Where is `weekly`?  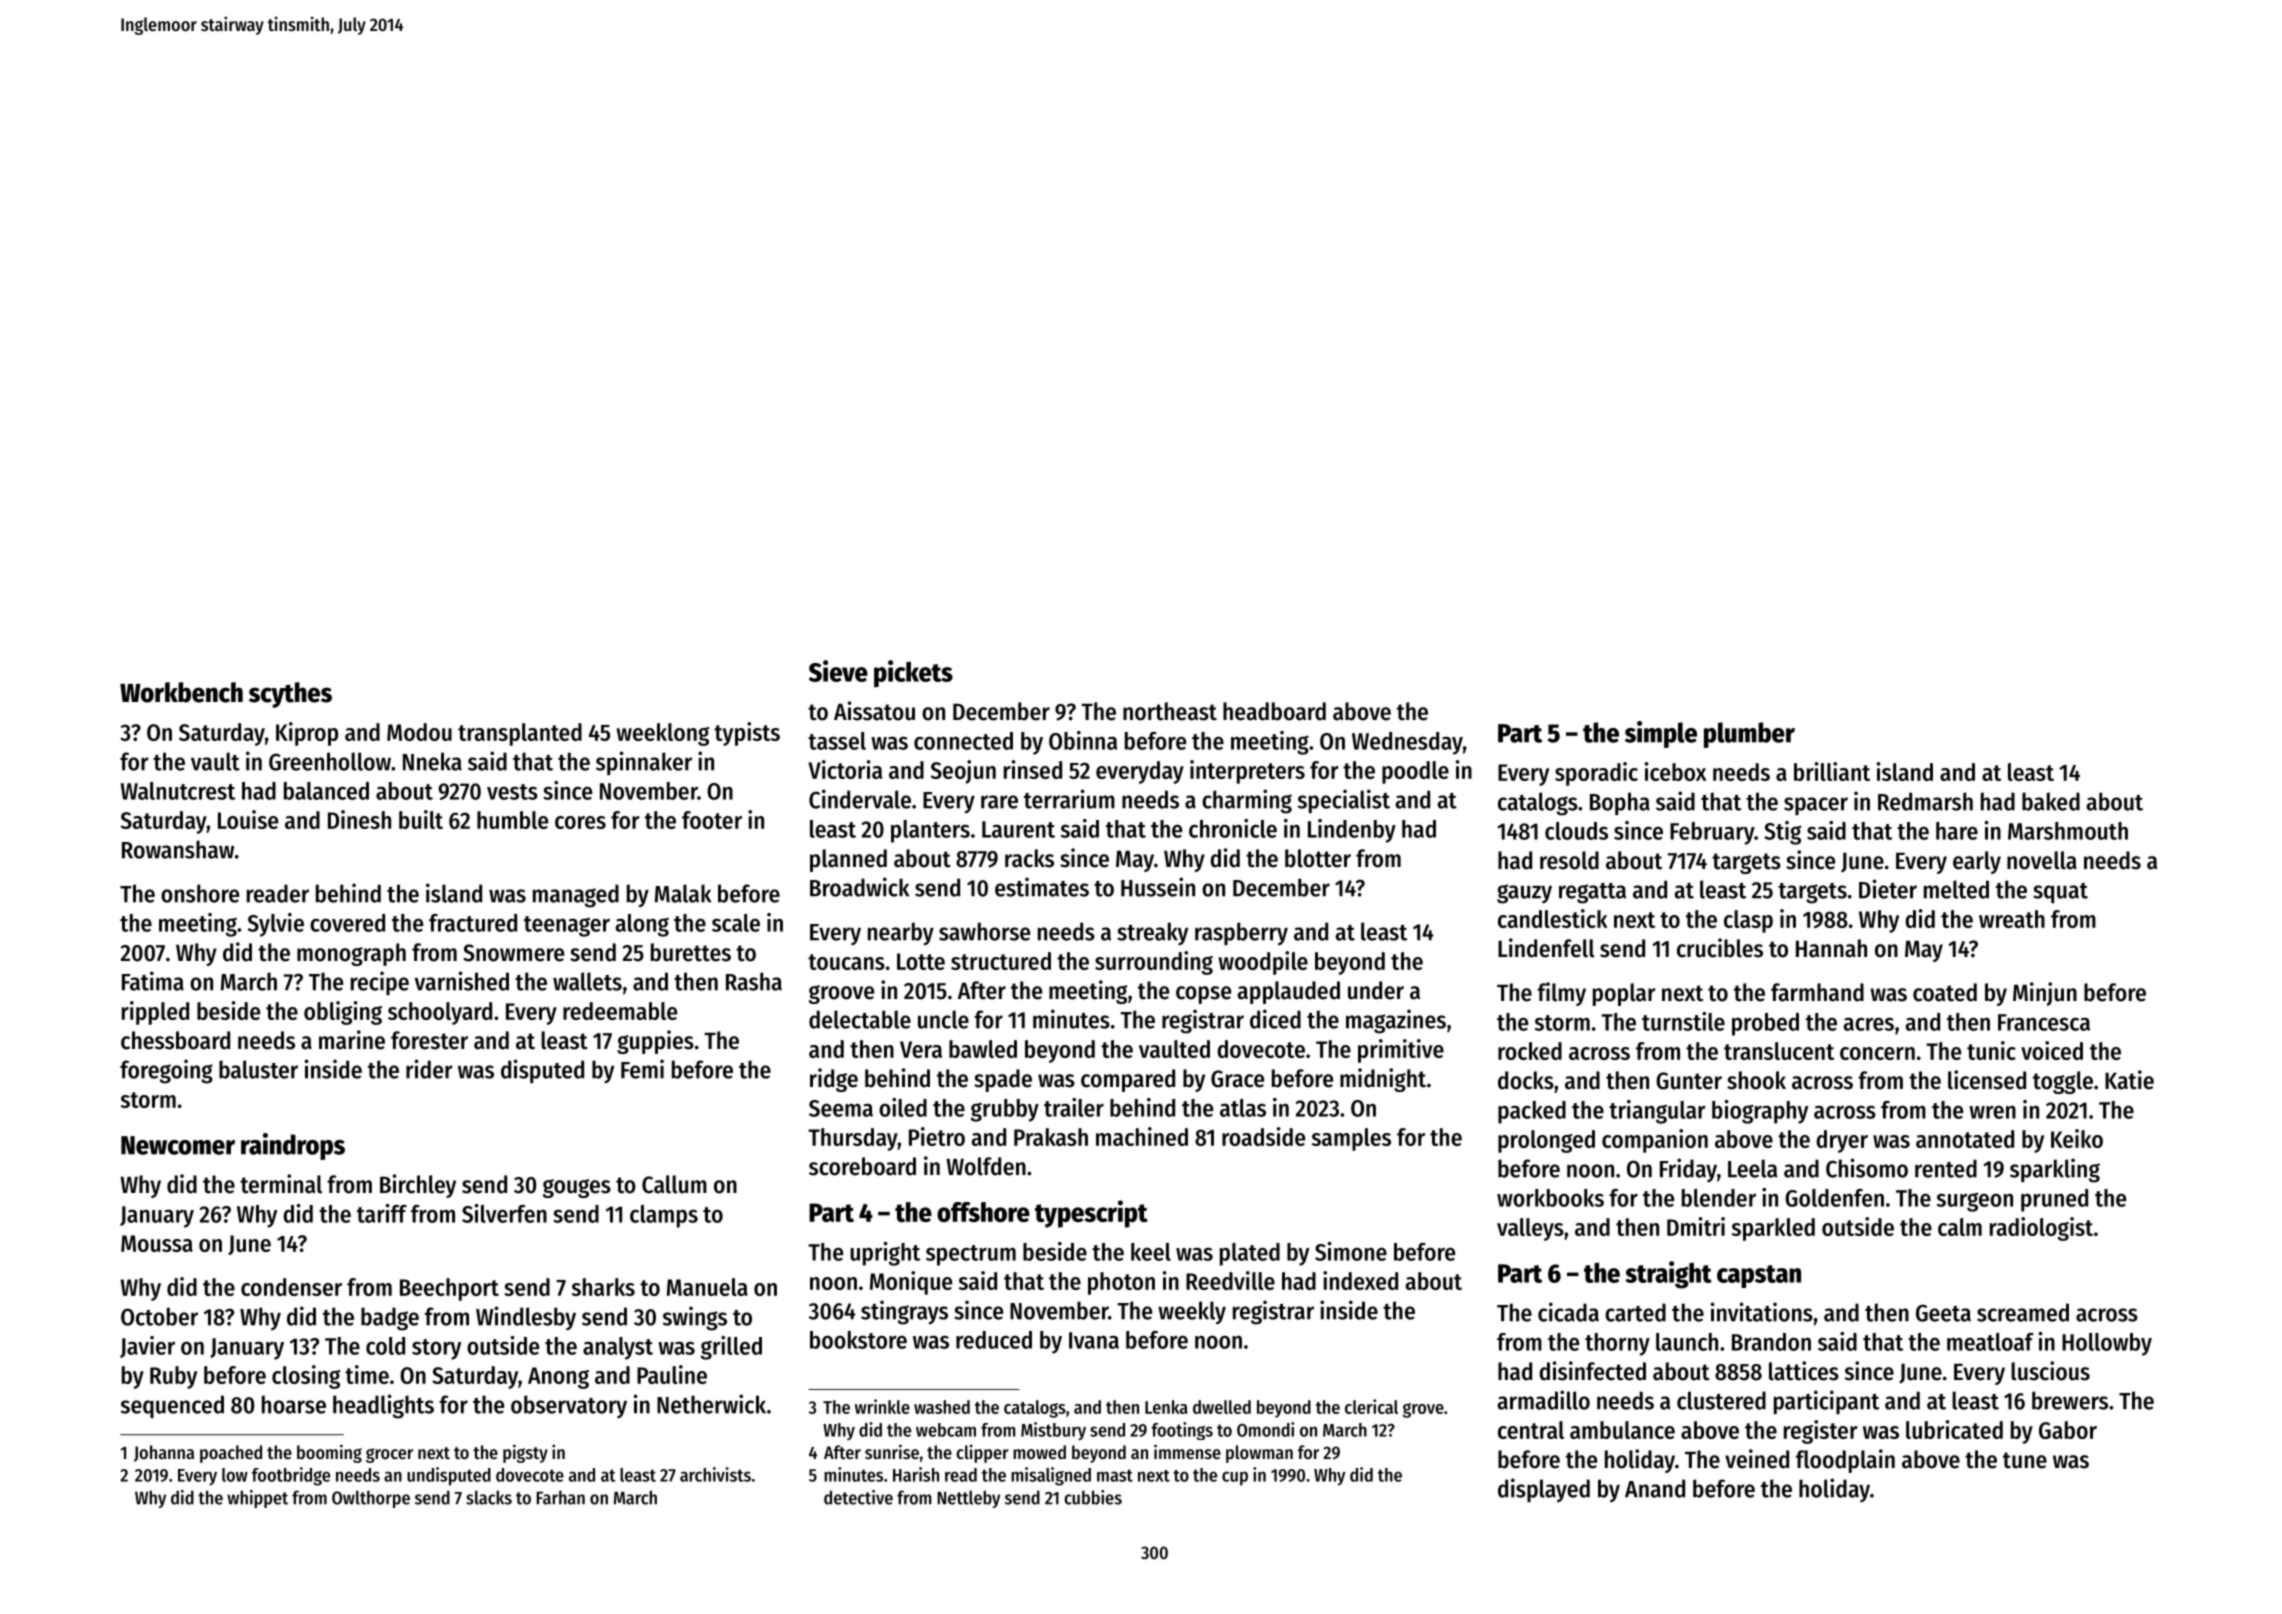 weekly is located at coordinates (1192, 1312).
